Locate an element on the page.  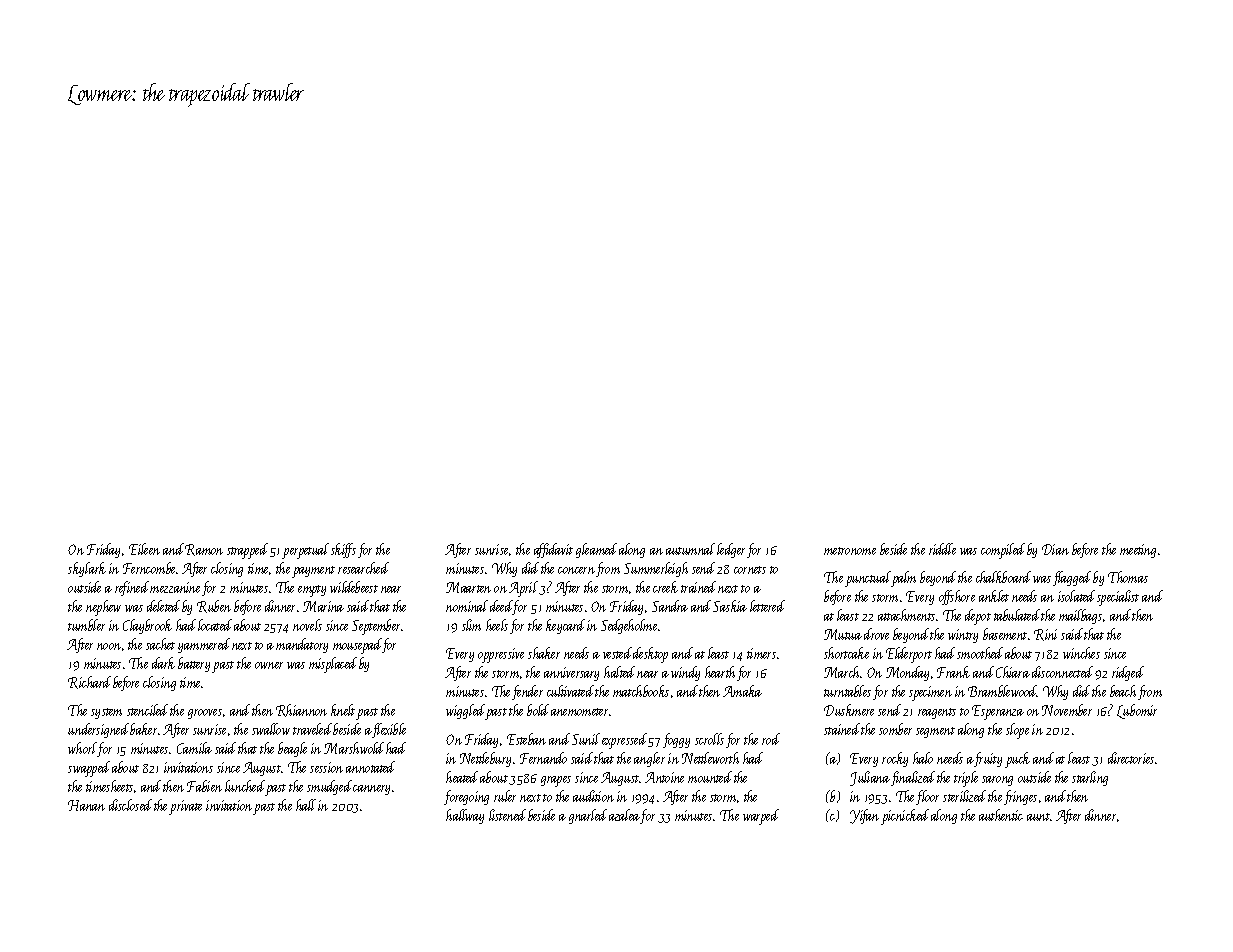
stained is located at coordinates (842, 729).
